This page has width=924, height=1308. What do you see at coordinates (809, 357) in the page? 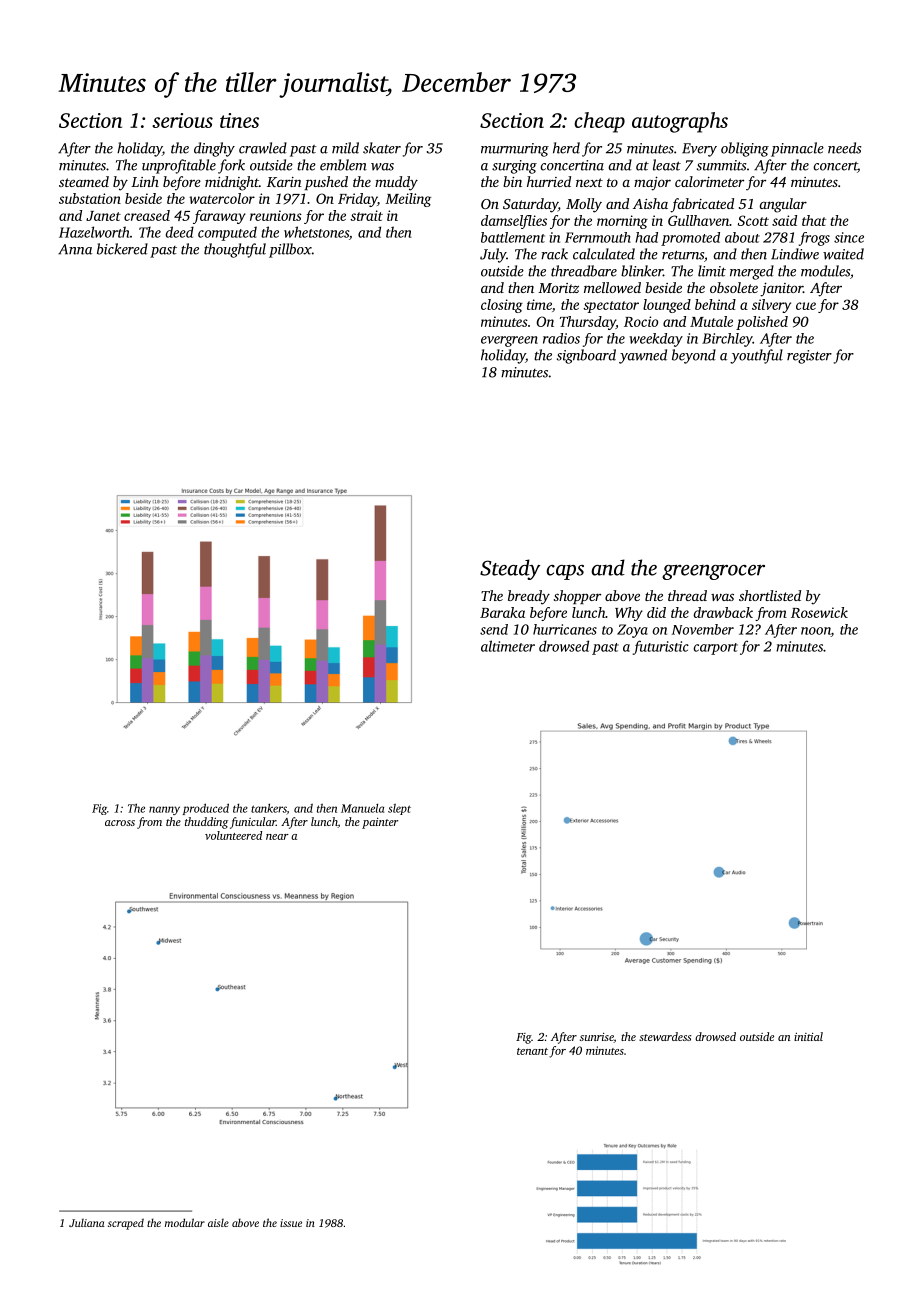
I see `register` at bounding box center [809, 357].
